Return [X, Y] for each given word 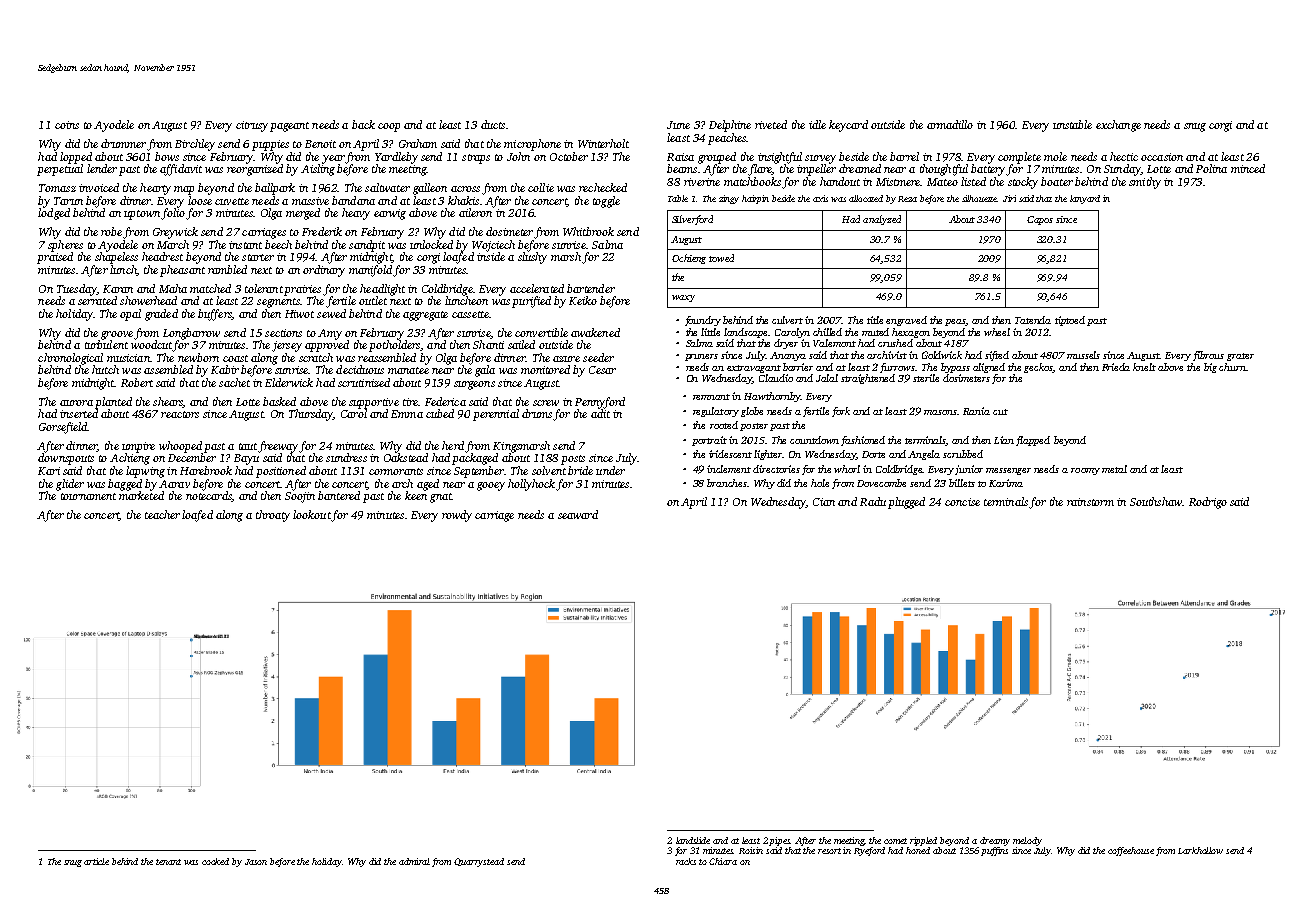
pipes [780, 841]
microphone [532, 145]
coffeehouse [1131, 851]
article [96, 861]
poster [754, 427]
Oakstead [406, 457]
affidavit [181, 170]
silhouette [980, 198]
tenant [168, 862]
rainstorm [1090, 502]
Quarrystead [479, 862]
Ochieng [689, 259]
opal [130, 315]
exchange [1118, 126]
